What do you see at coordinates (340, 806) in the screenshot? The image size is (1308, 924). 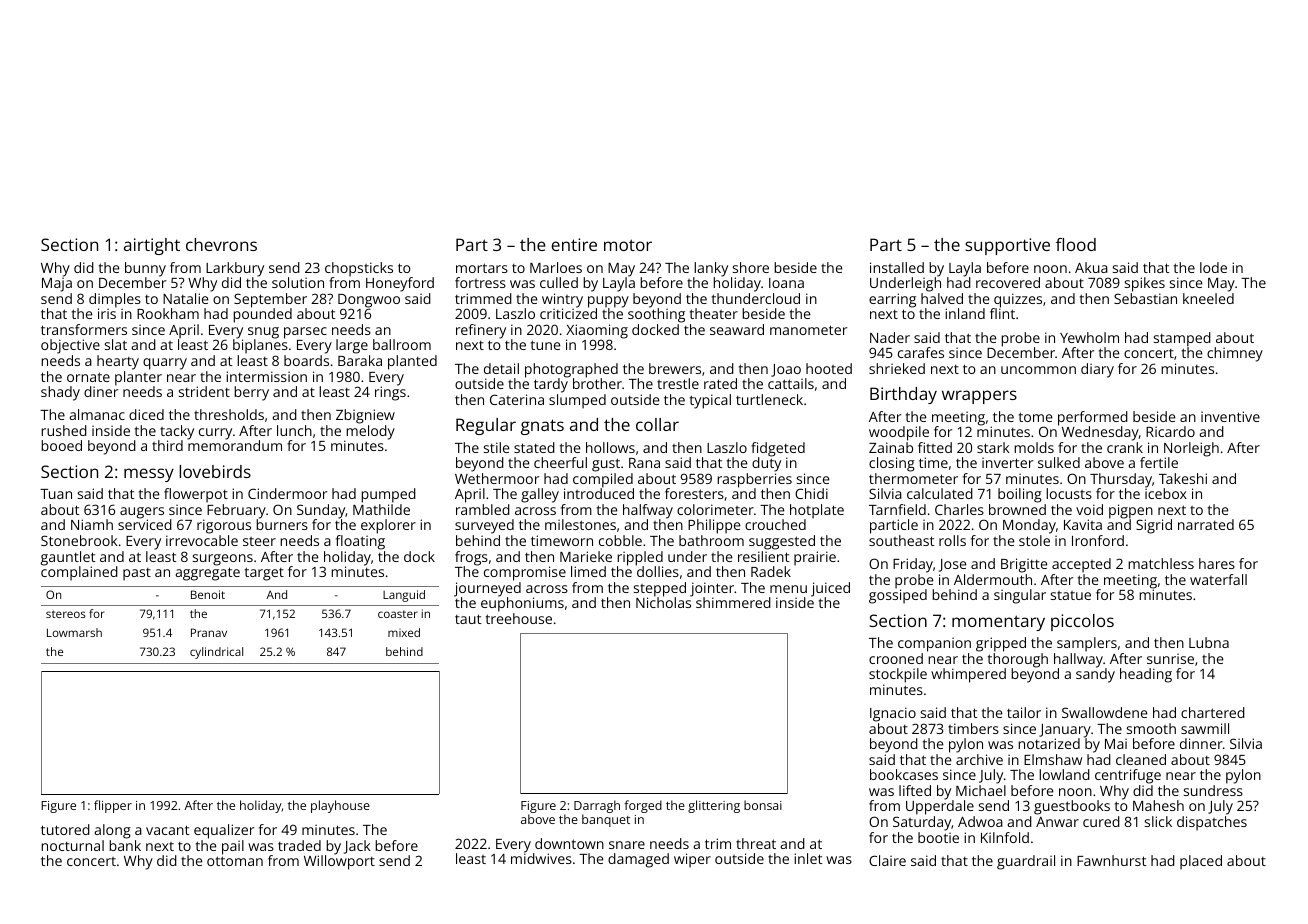 I see `playhouse` at bounding box center [340, 806].
